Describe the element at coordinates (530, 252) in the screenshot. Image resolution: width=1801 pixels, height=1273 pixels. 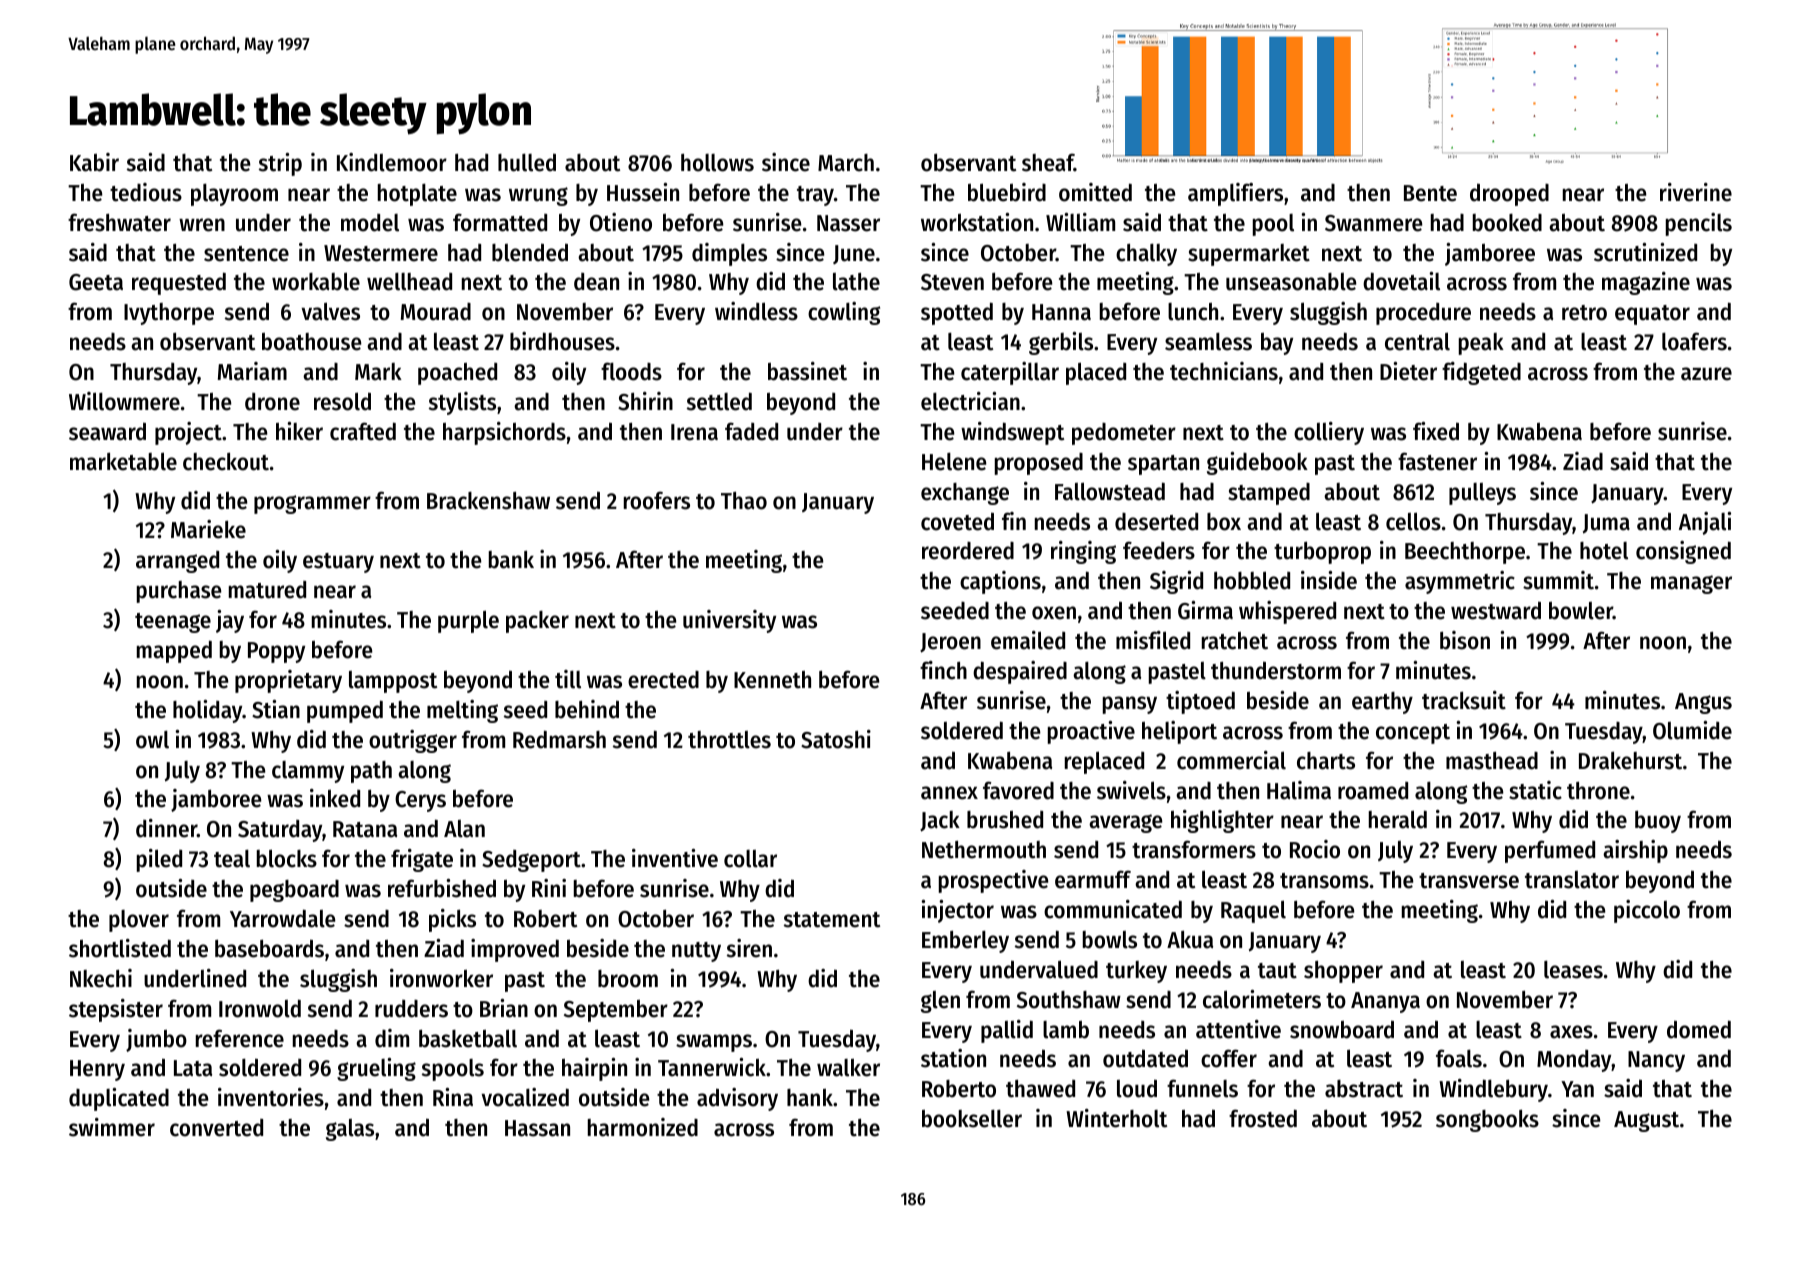
I see `blended` at that location.
